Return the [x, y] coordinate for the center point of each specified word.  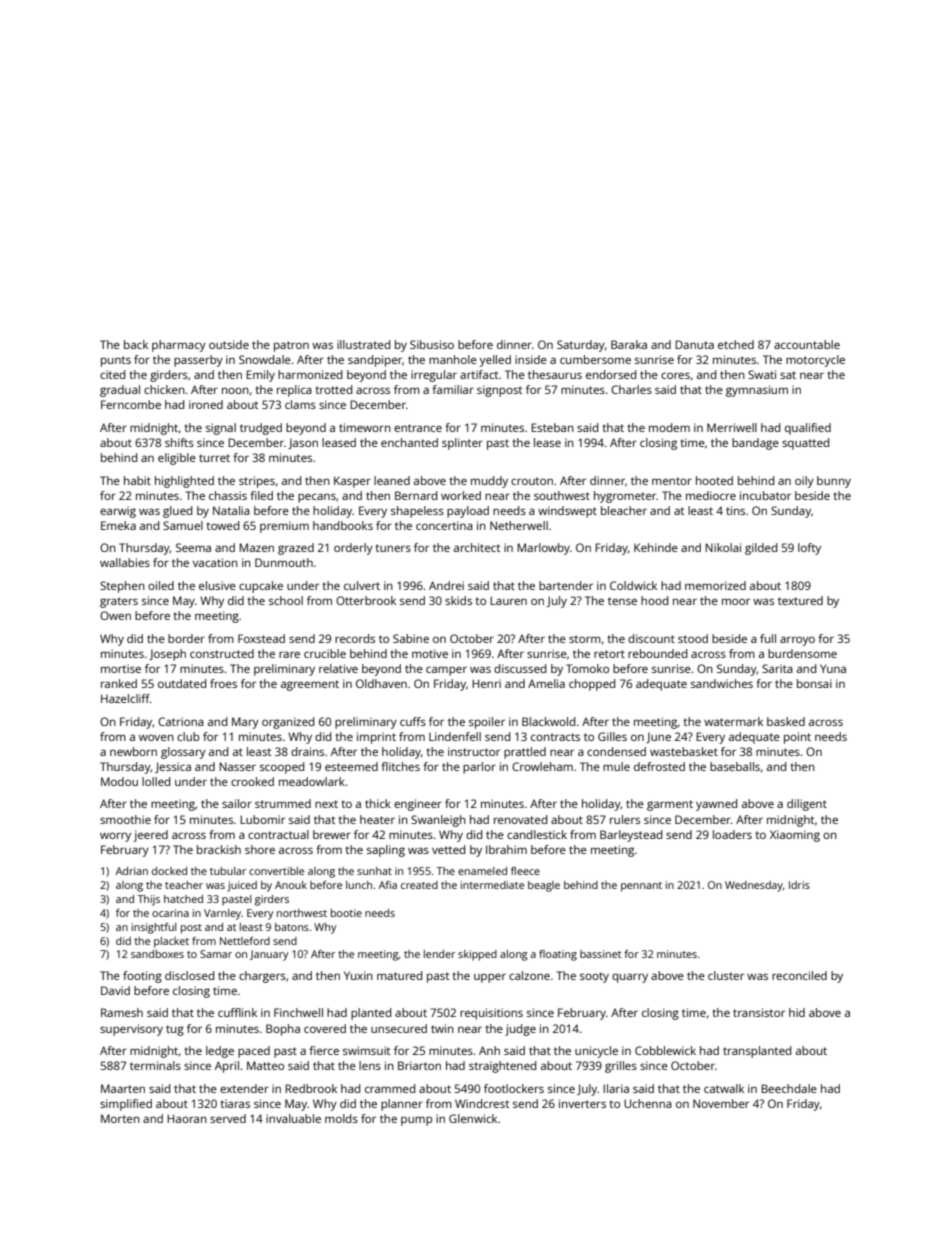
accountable [807, 344]
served [228, 1118]
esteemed [351, 766]
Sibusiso [432, 344]
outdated [182, 683]
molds [341, 1118]
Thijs [149, 900]
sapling [386, 851]
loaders [732, 834]
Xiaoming [795, 836]
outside [229, 344]
